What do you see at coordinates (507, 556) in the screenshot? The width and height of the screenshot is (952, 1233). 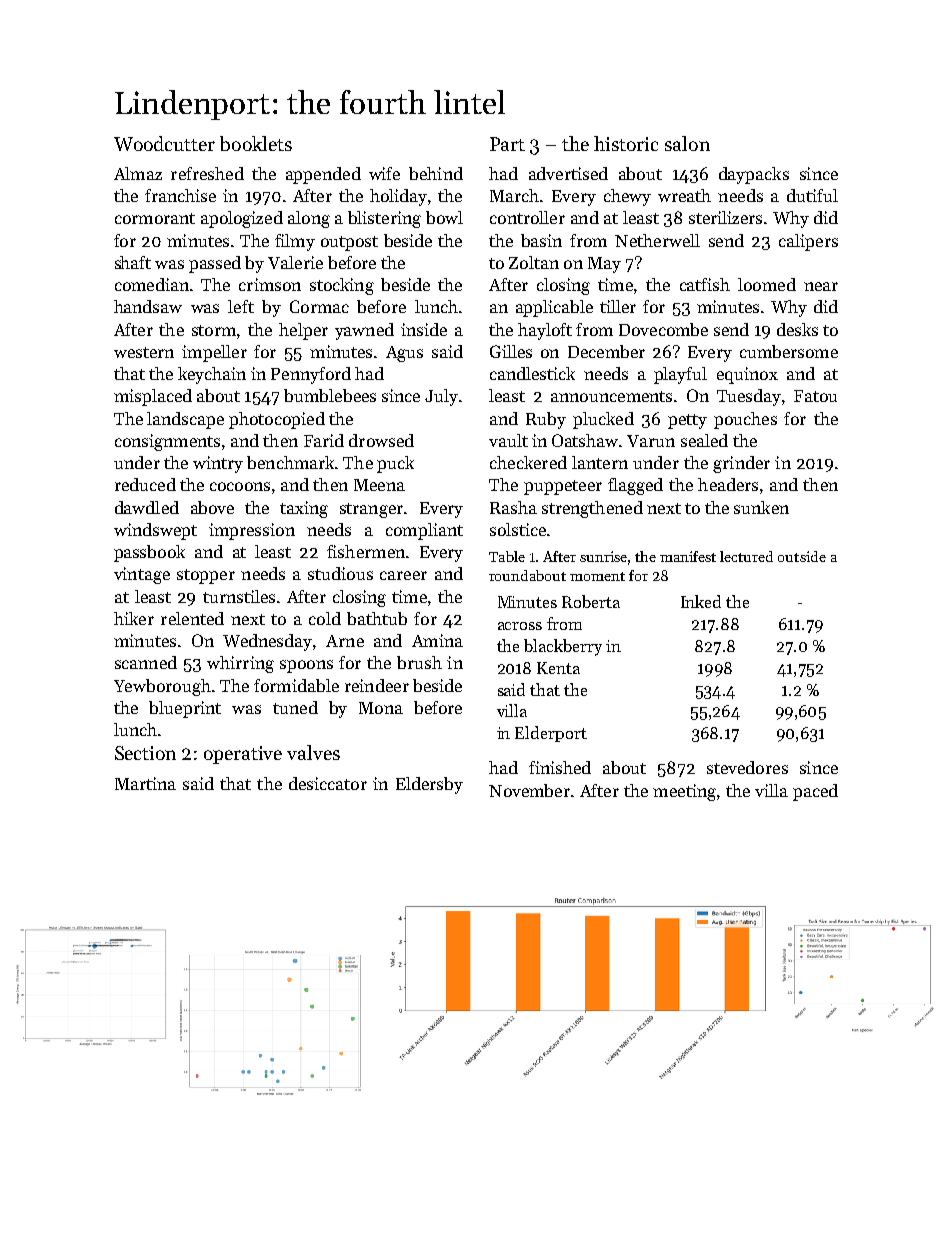 I see `Table` at bounding box center [507, 556].
